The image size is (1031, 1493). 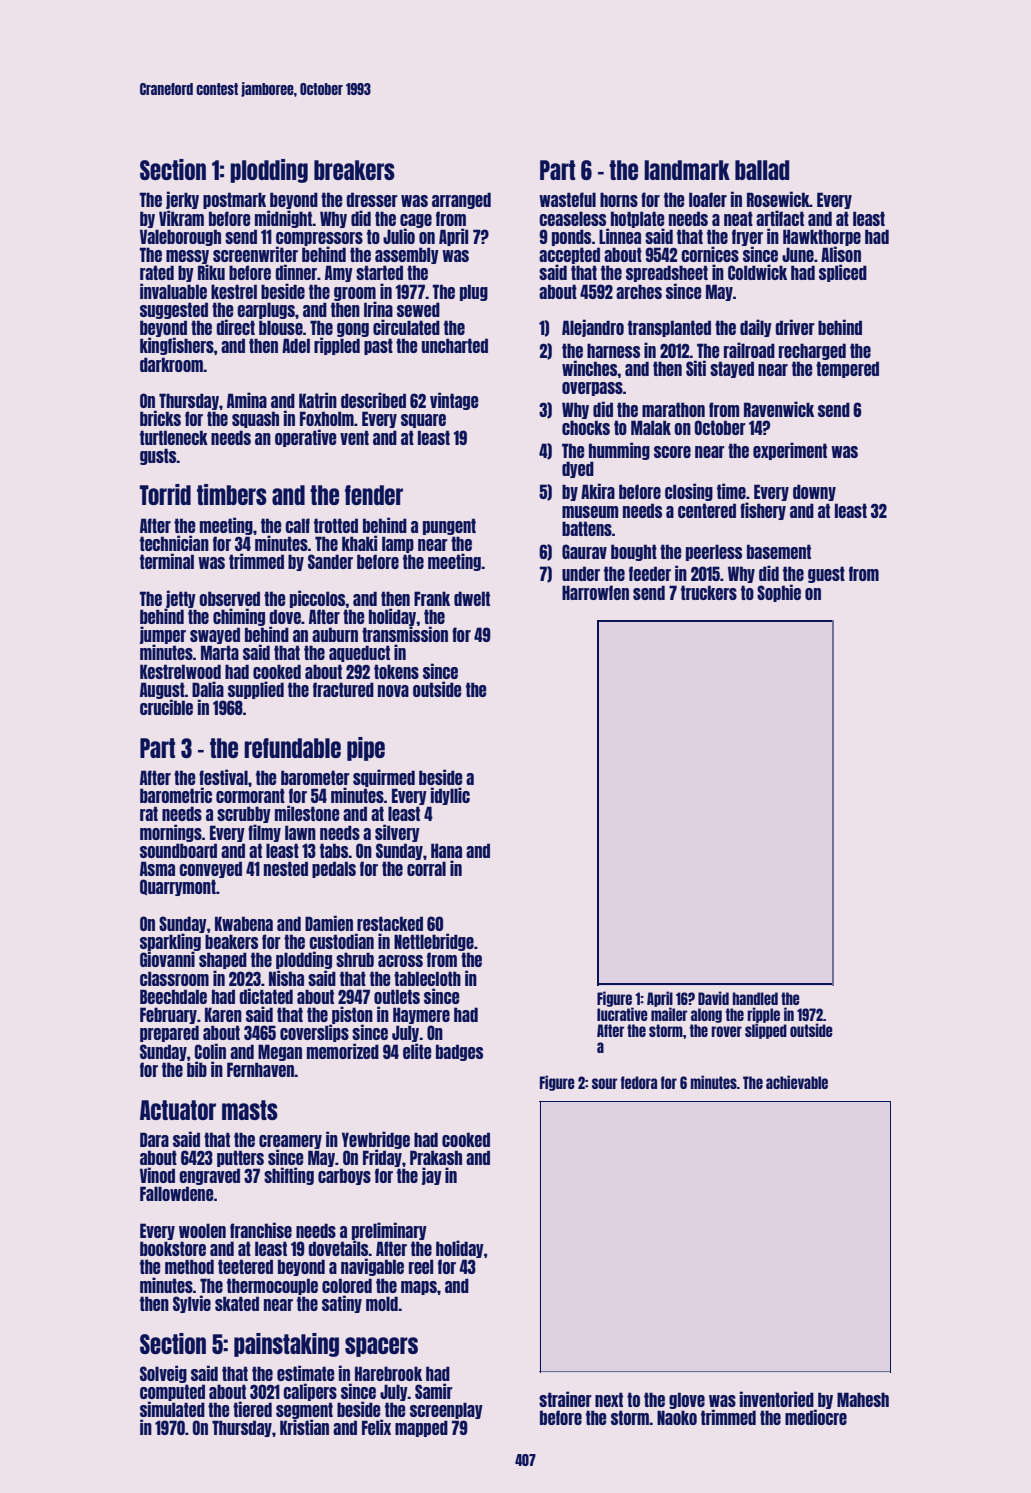 I want to click on Dalia, so click(x=208, y=689).
